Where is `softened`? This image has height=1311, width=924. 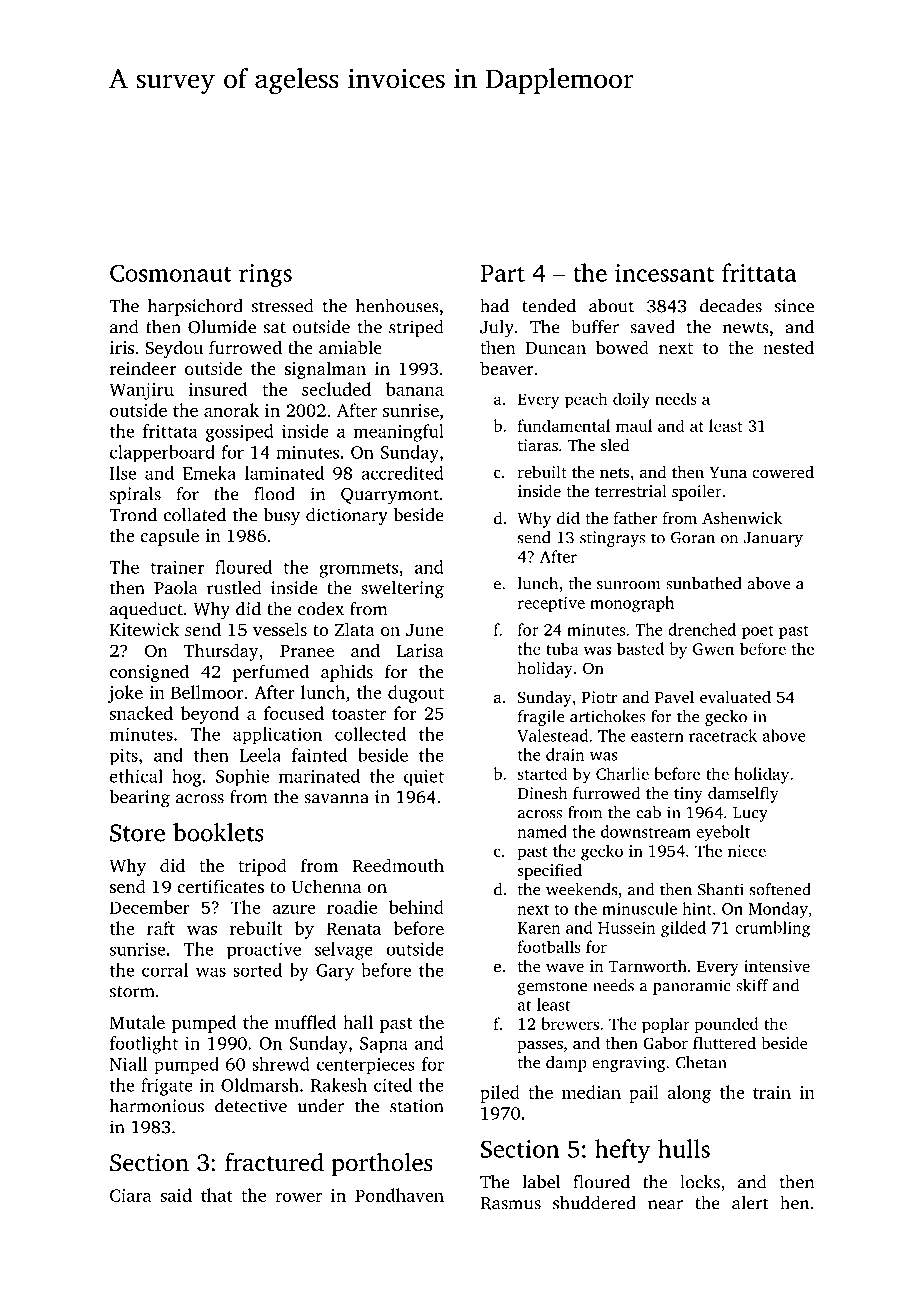
softened is located at coordinates (780, 889).
